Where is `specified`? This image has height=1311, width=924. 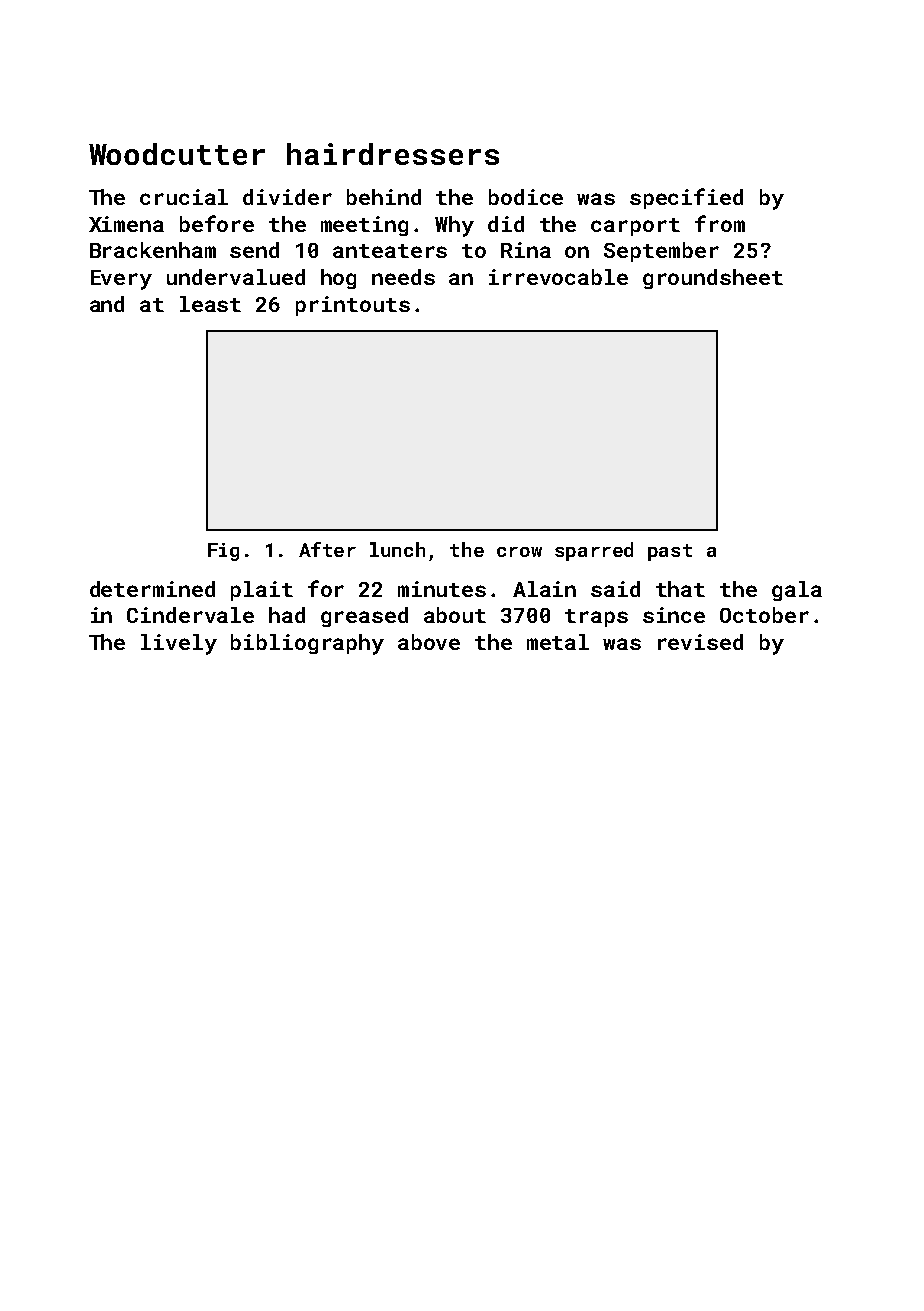
specified is located at coordinates (686, 198).
